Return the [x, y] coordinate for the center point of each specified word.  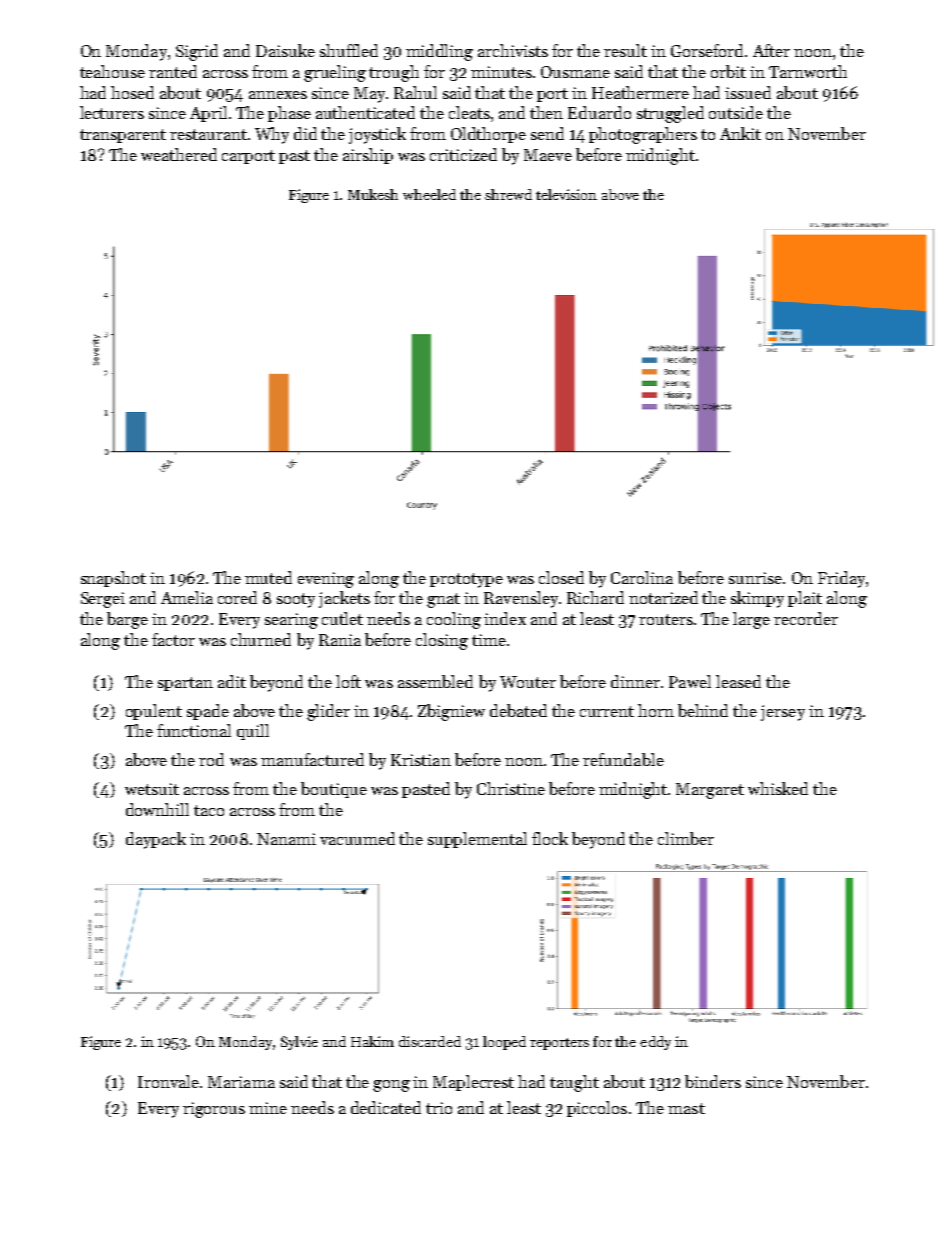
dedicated [386, 1107]
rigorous [214, 1110]
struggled [670, 114]
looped [504, 1043]
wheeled [429, 194]
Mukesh [373, 194]
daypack [156, 840]
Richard [595, 597]
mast [686, 1108]
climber [686, 838]
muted [268, 577]
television [566, 194]
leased [738, 681]
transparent [123, 136]
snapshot [113, 579]
